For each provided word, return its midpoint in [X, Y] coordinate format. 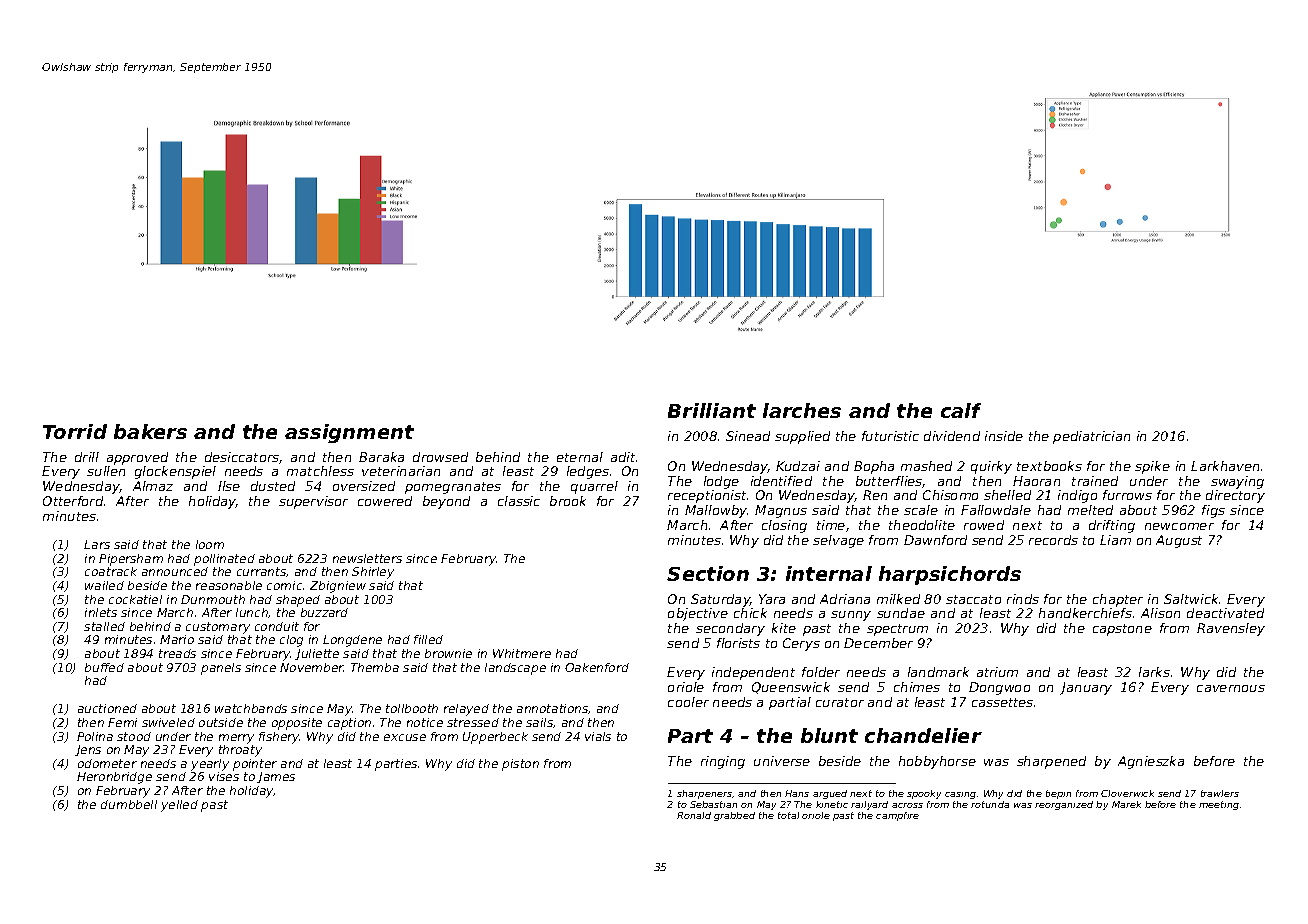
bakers [150, 431]
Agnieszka [1151, 762]
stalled [104, 626]
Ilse [229, 486]
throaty [240, 751]
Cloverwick [1127, 793]
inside [1004, 436]
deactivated [1225, 613]
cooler [688, 702]
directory [1235, 496]
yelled [179, 806]
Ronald [694, 815]
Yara [772, 599]
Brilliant [712, 410]
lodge [721, 482]
